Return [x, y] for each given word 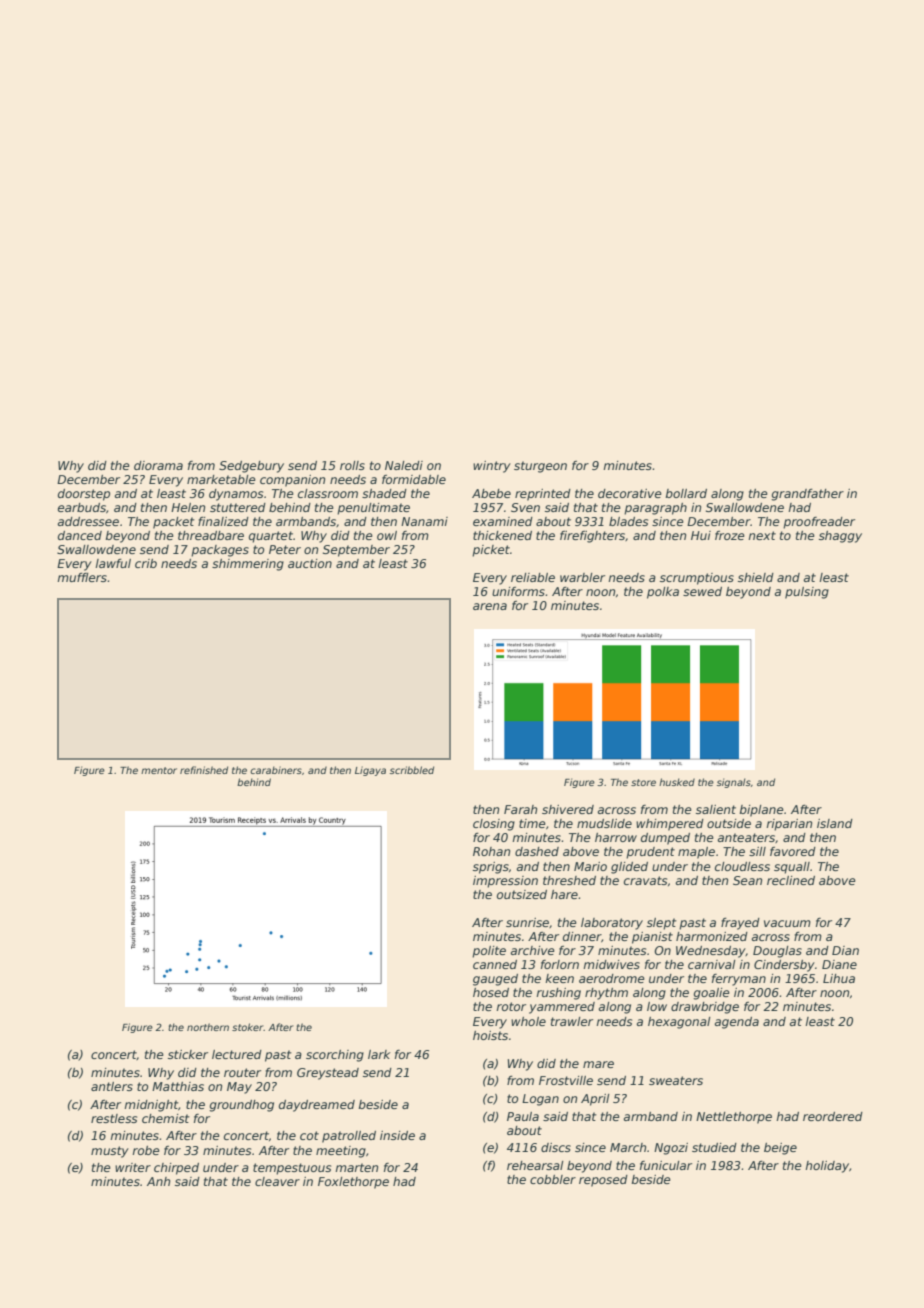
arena [490, 606]
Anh [158, 1181]
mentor [159, 770]
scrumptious [697, 579]
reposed [603, 1181]
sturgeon [540, 467]
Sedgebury [251, 467]
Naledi [404, 465]
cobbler [553, 1179]
